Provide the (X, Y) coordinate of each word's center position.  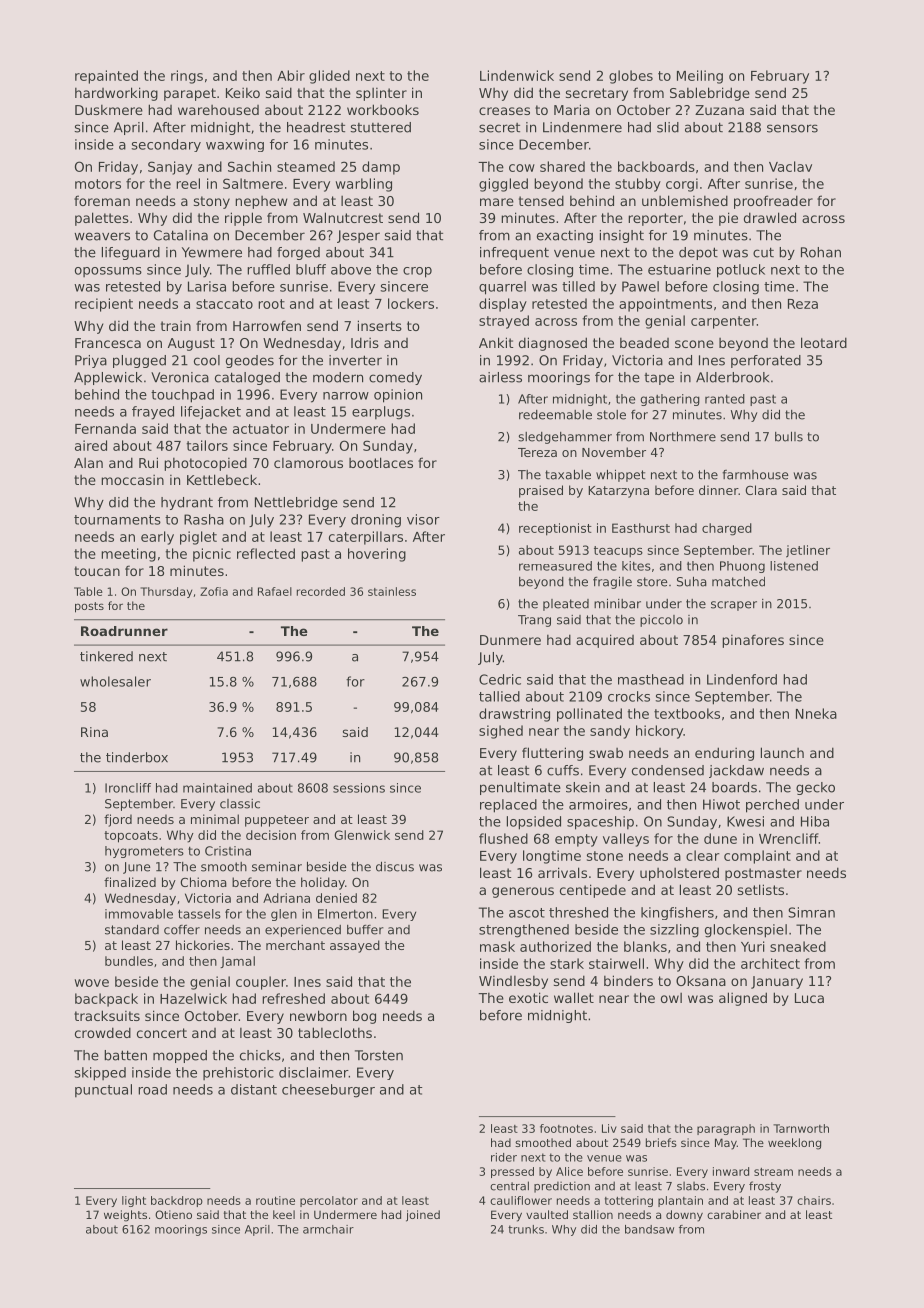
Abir (291, 75)
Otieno (173, 1214)
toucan (97, 571)
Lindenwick (517, 75)
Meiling (700, 77)
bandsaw (649, 1229)
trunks (526, 1229)
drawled (770, 217)
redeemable (555, 415)
